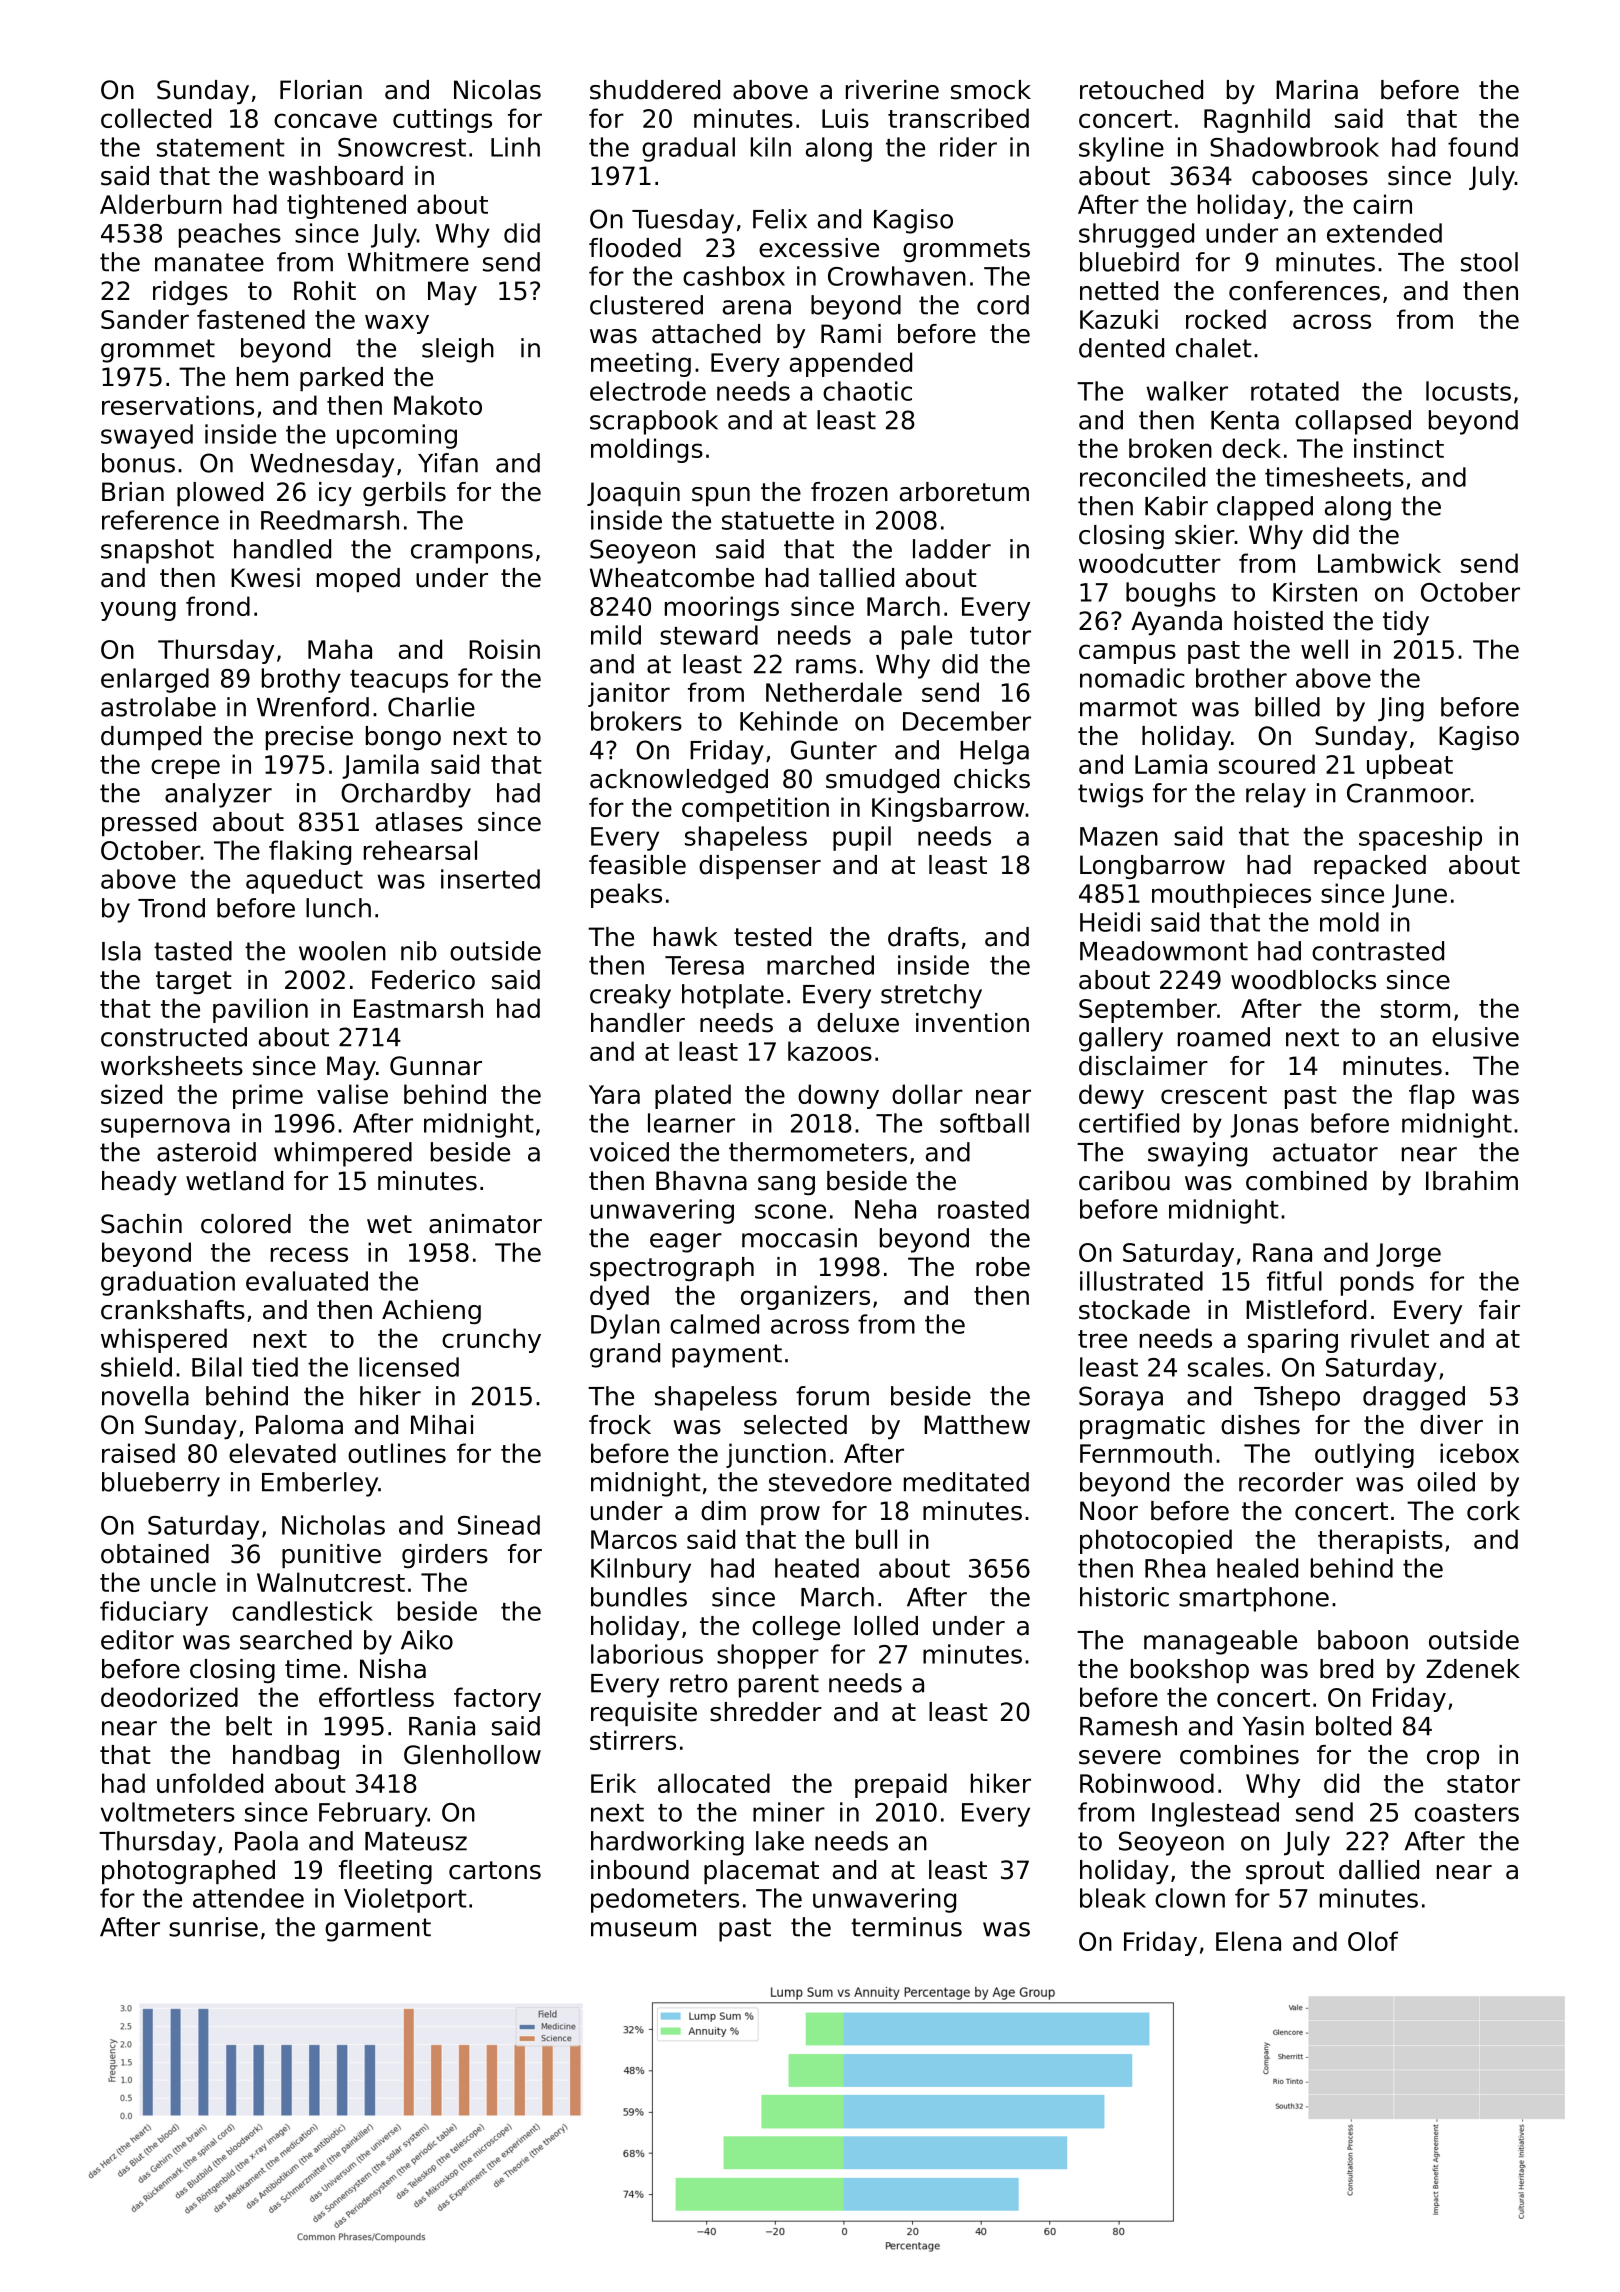  What do you see at coordinates (655, 90) in the screenshot?
I see `shuddered` at bounding box center [655, 90].
